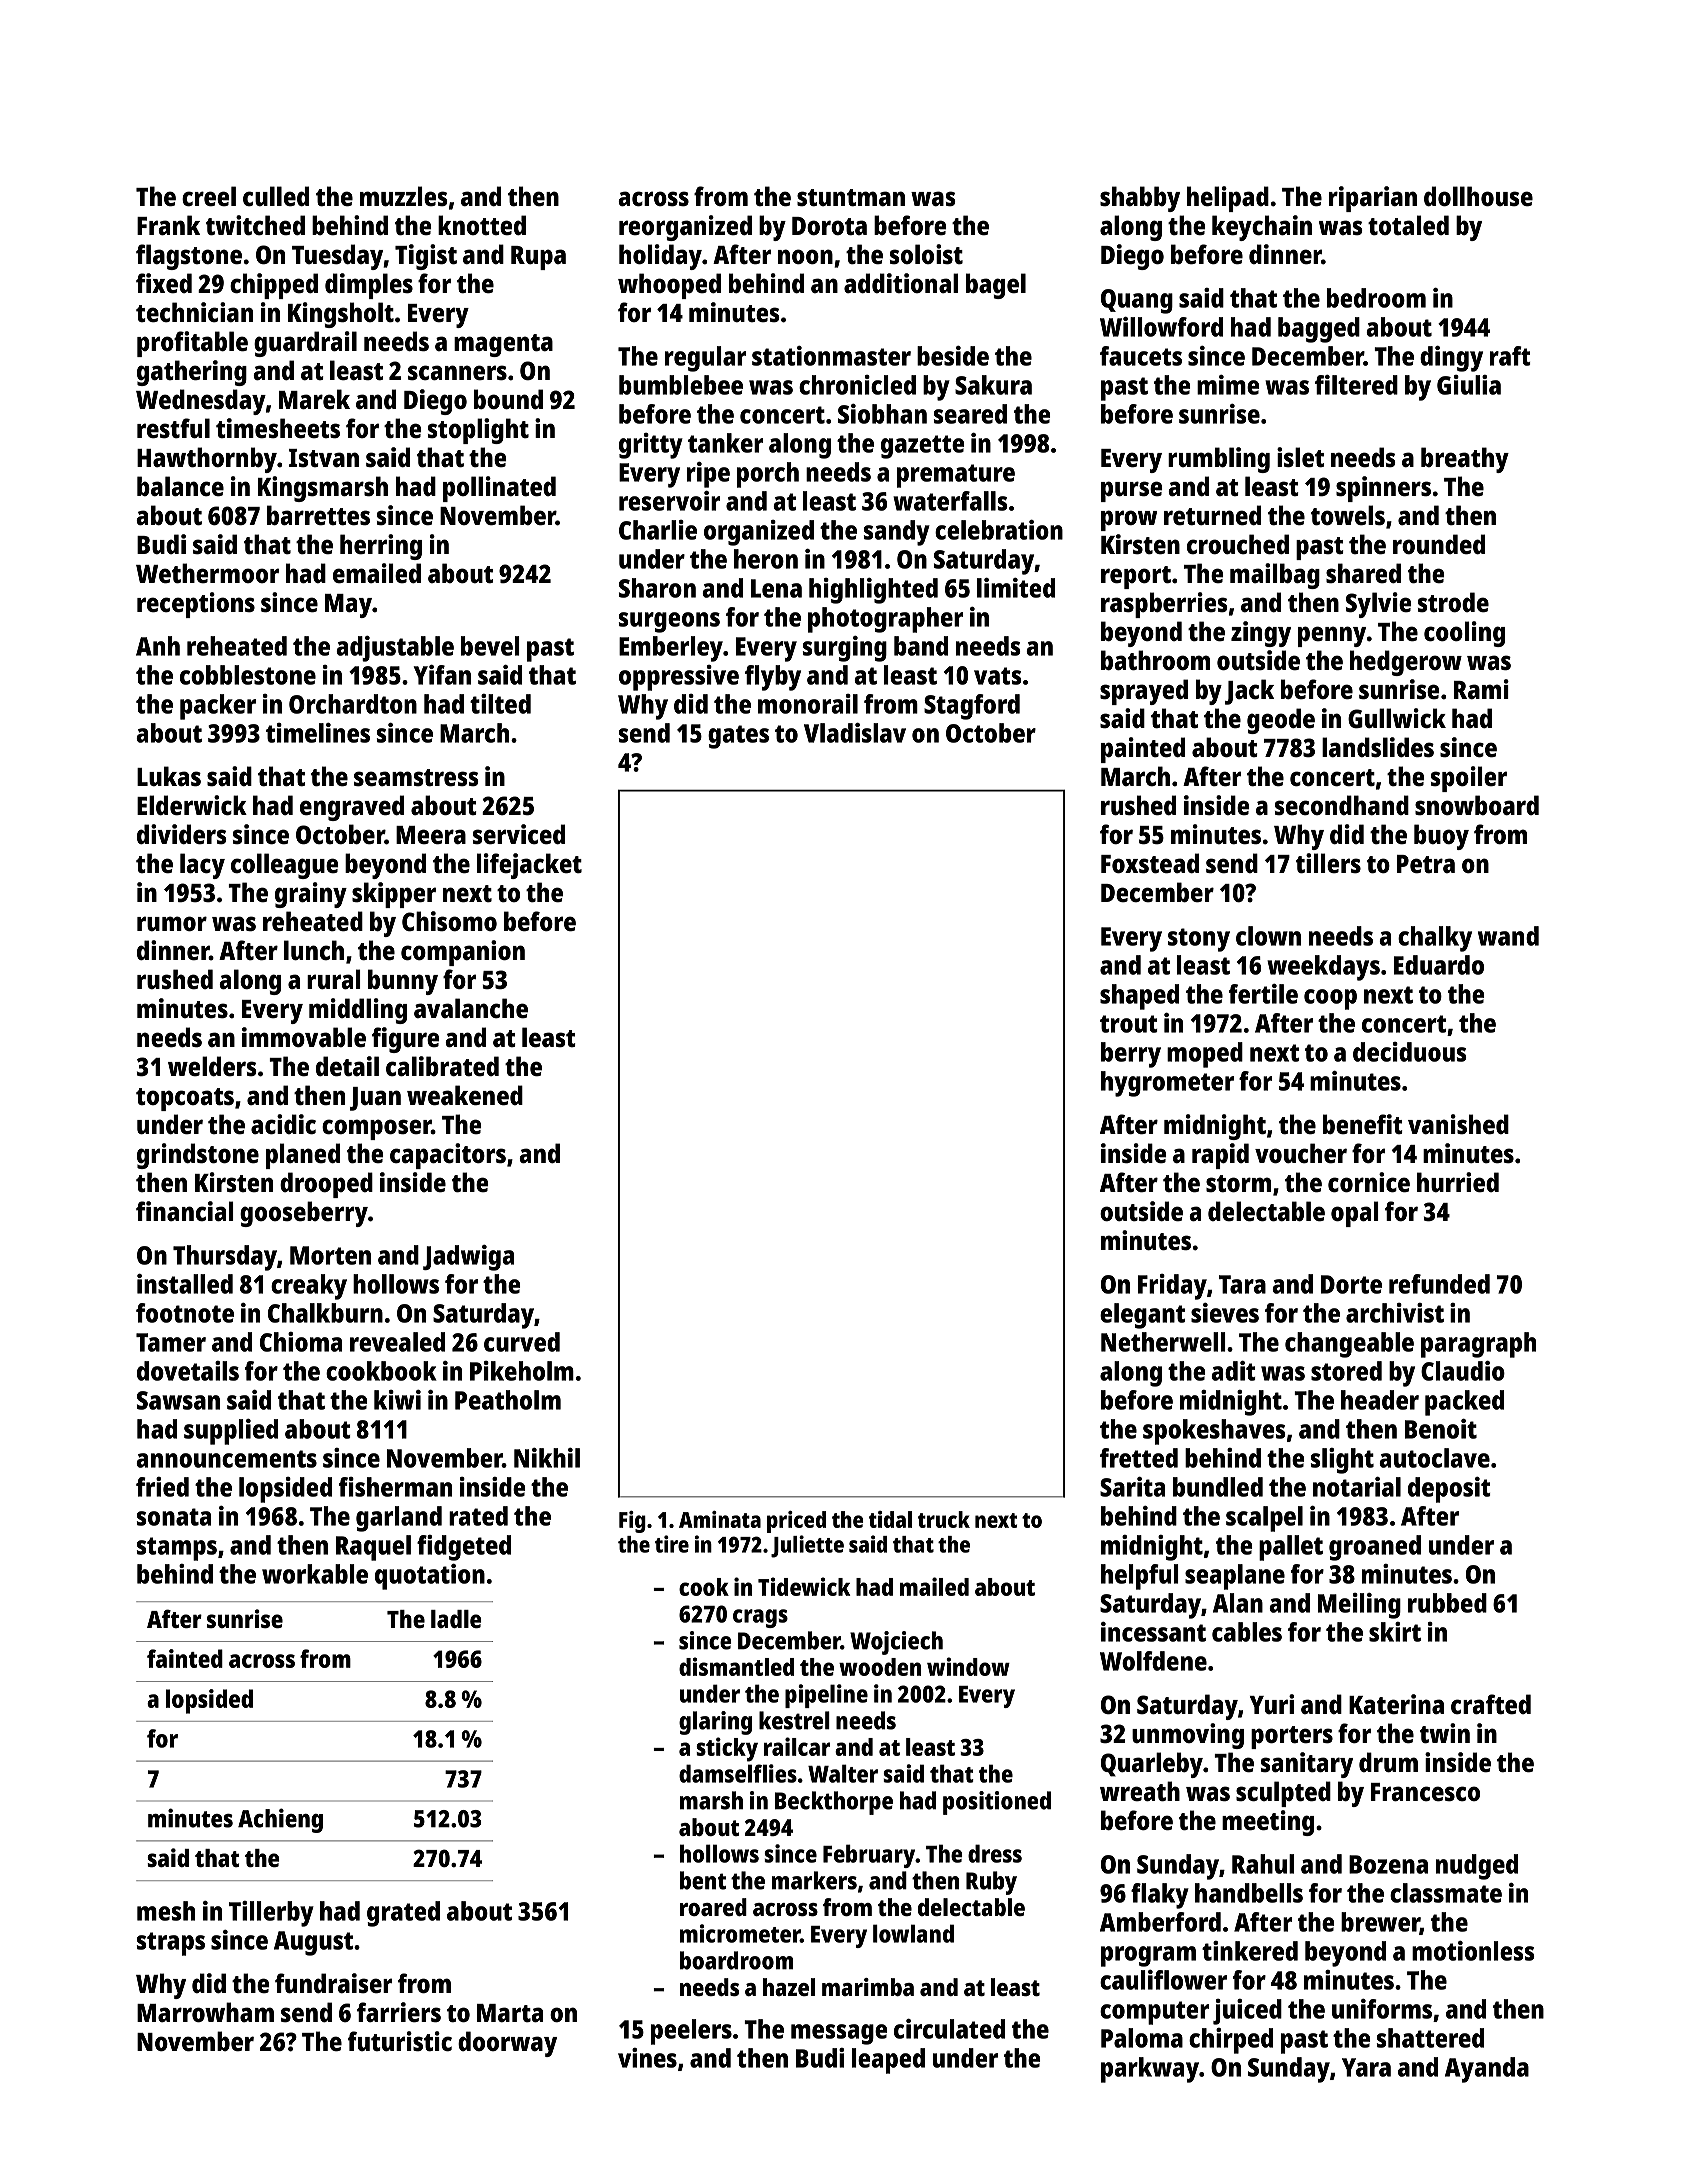 This screenshot has width=1683, height=2178. Describe the element at coordinates (1478, 196) in the screenshot. I see `dollhouse` at that location.
